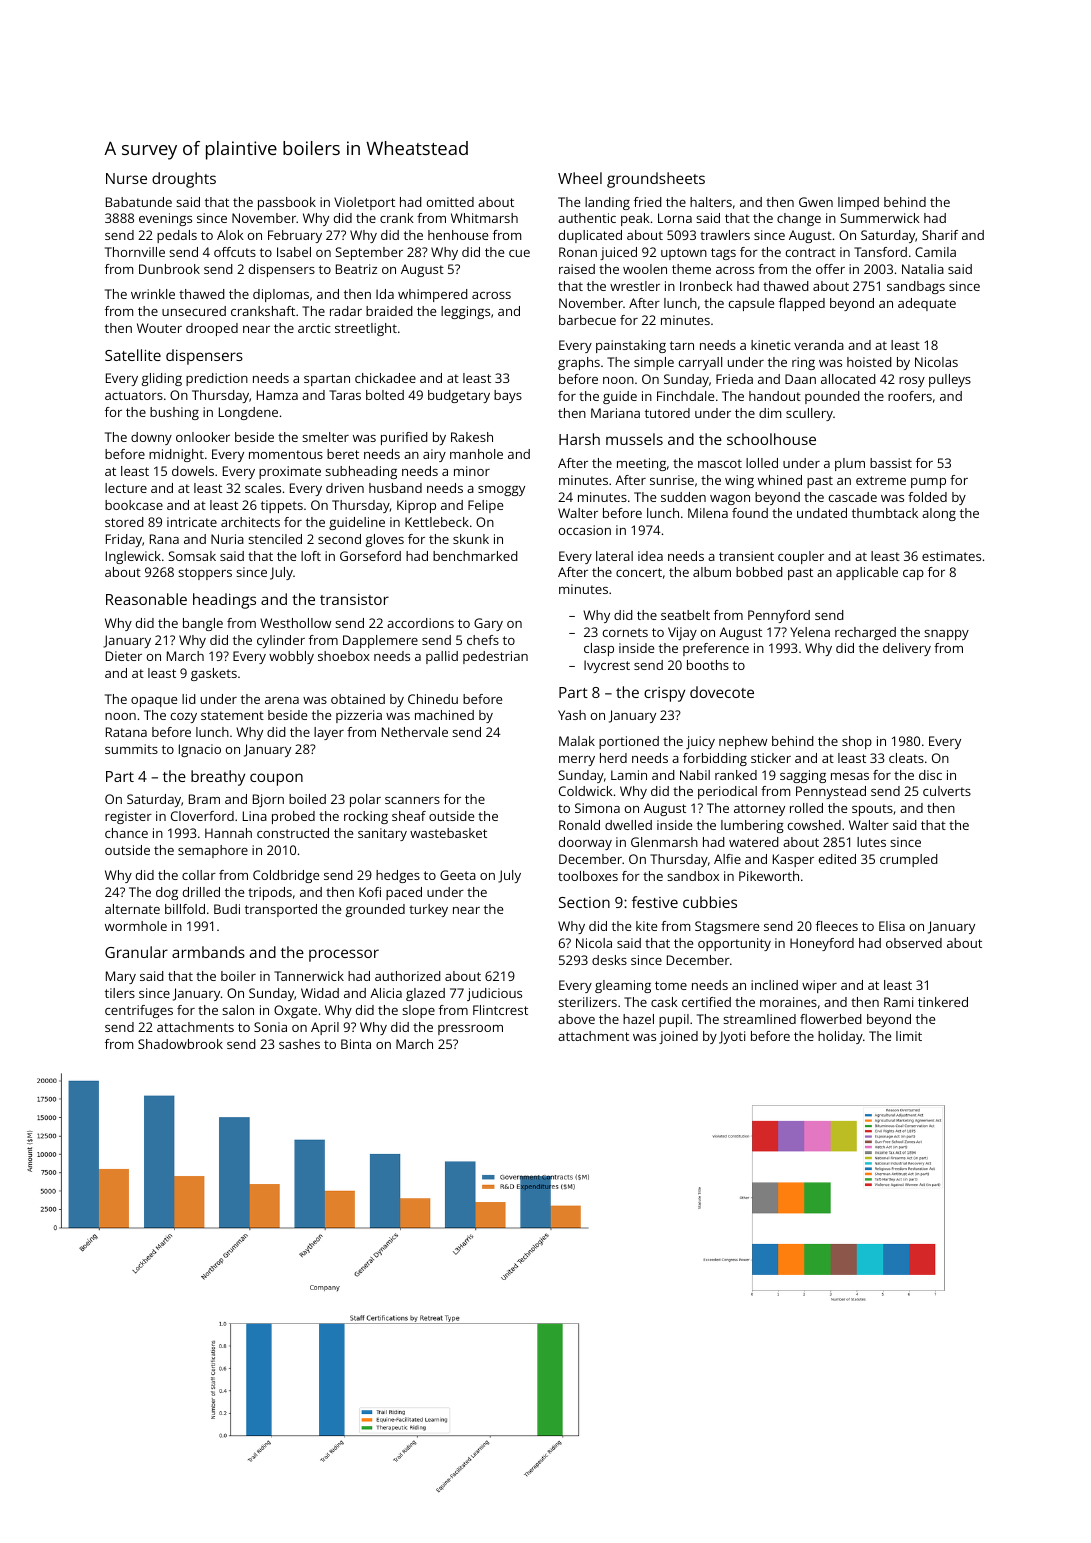  Describe the element at coordinates (725, 235) in the page. I see `trawlers` at that location.
